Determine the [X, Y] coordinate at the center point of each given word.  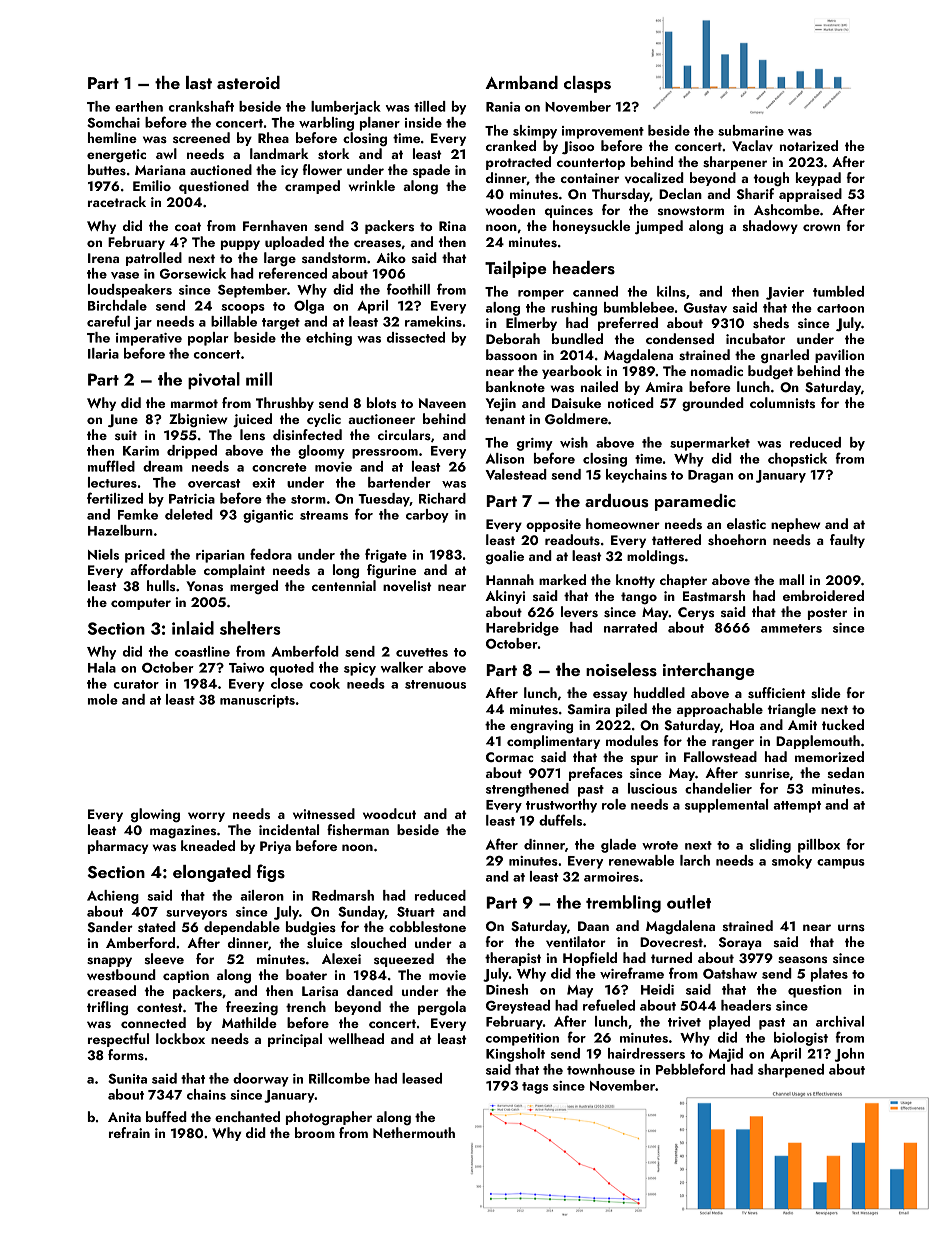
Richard [442, 498]
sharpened [791, 1071]
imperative [149, 339]
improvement [603, 132]
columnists [782, 403]
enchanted [247, 1116]
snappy [109, 962]
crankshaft [201, 106]
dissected [416, 337]
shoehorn [737, 540]
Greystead [518, 1007]
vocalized [654, 177]
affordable [163, 569]
